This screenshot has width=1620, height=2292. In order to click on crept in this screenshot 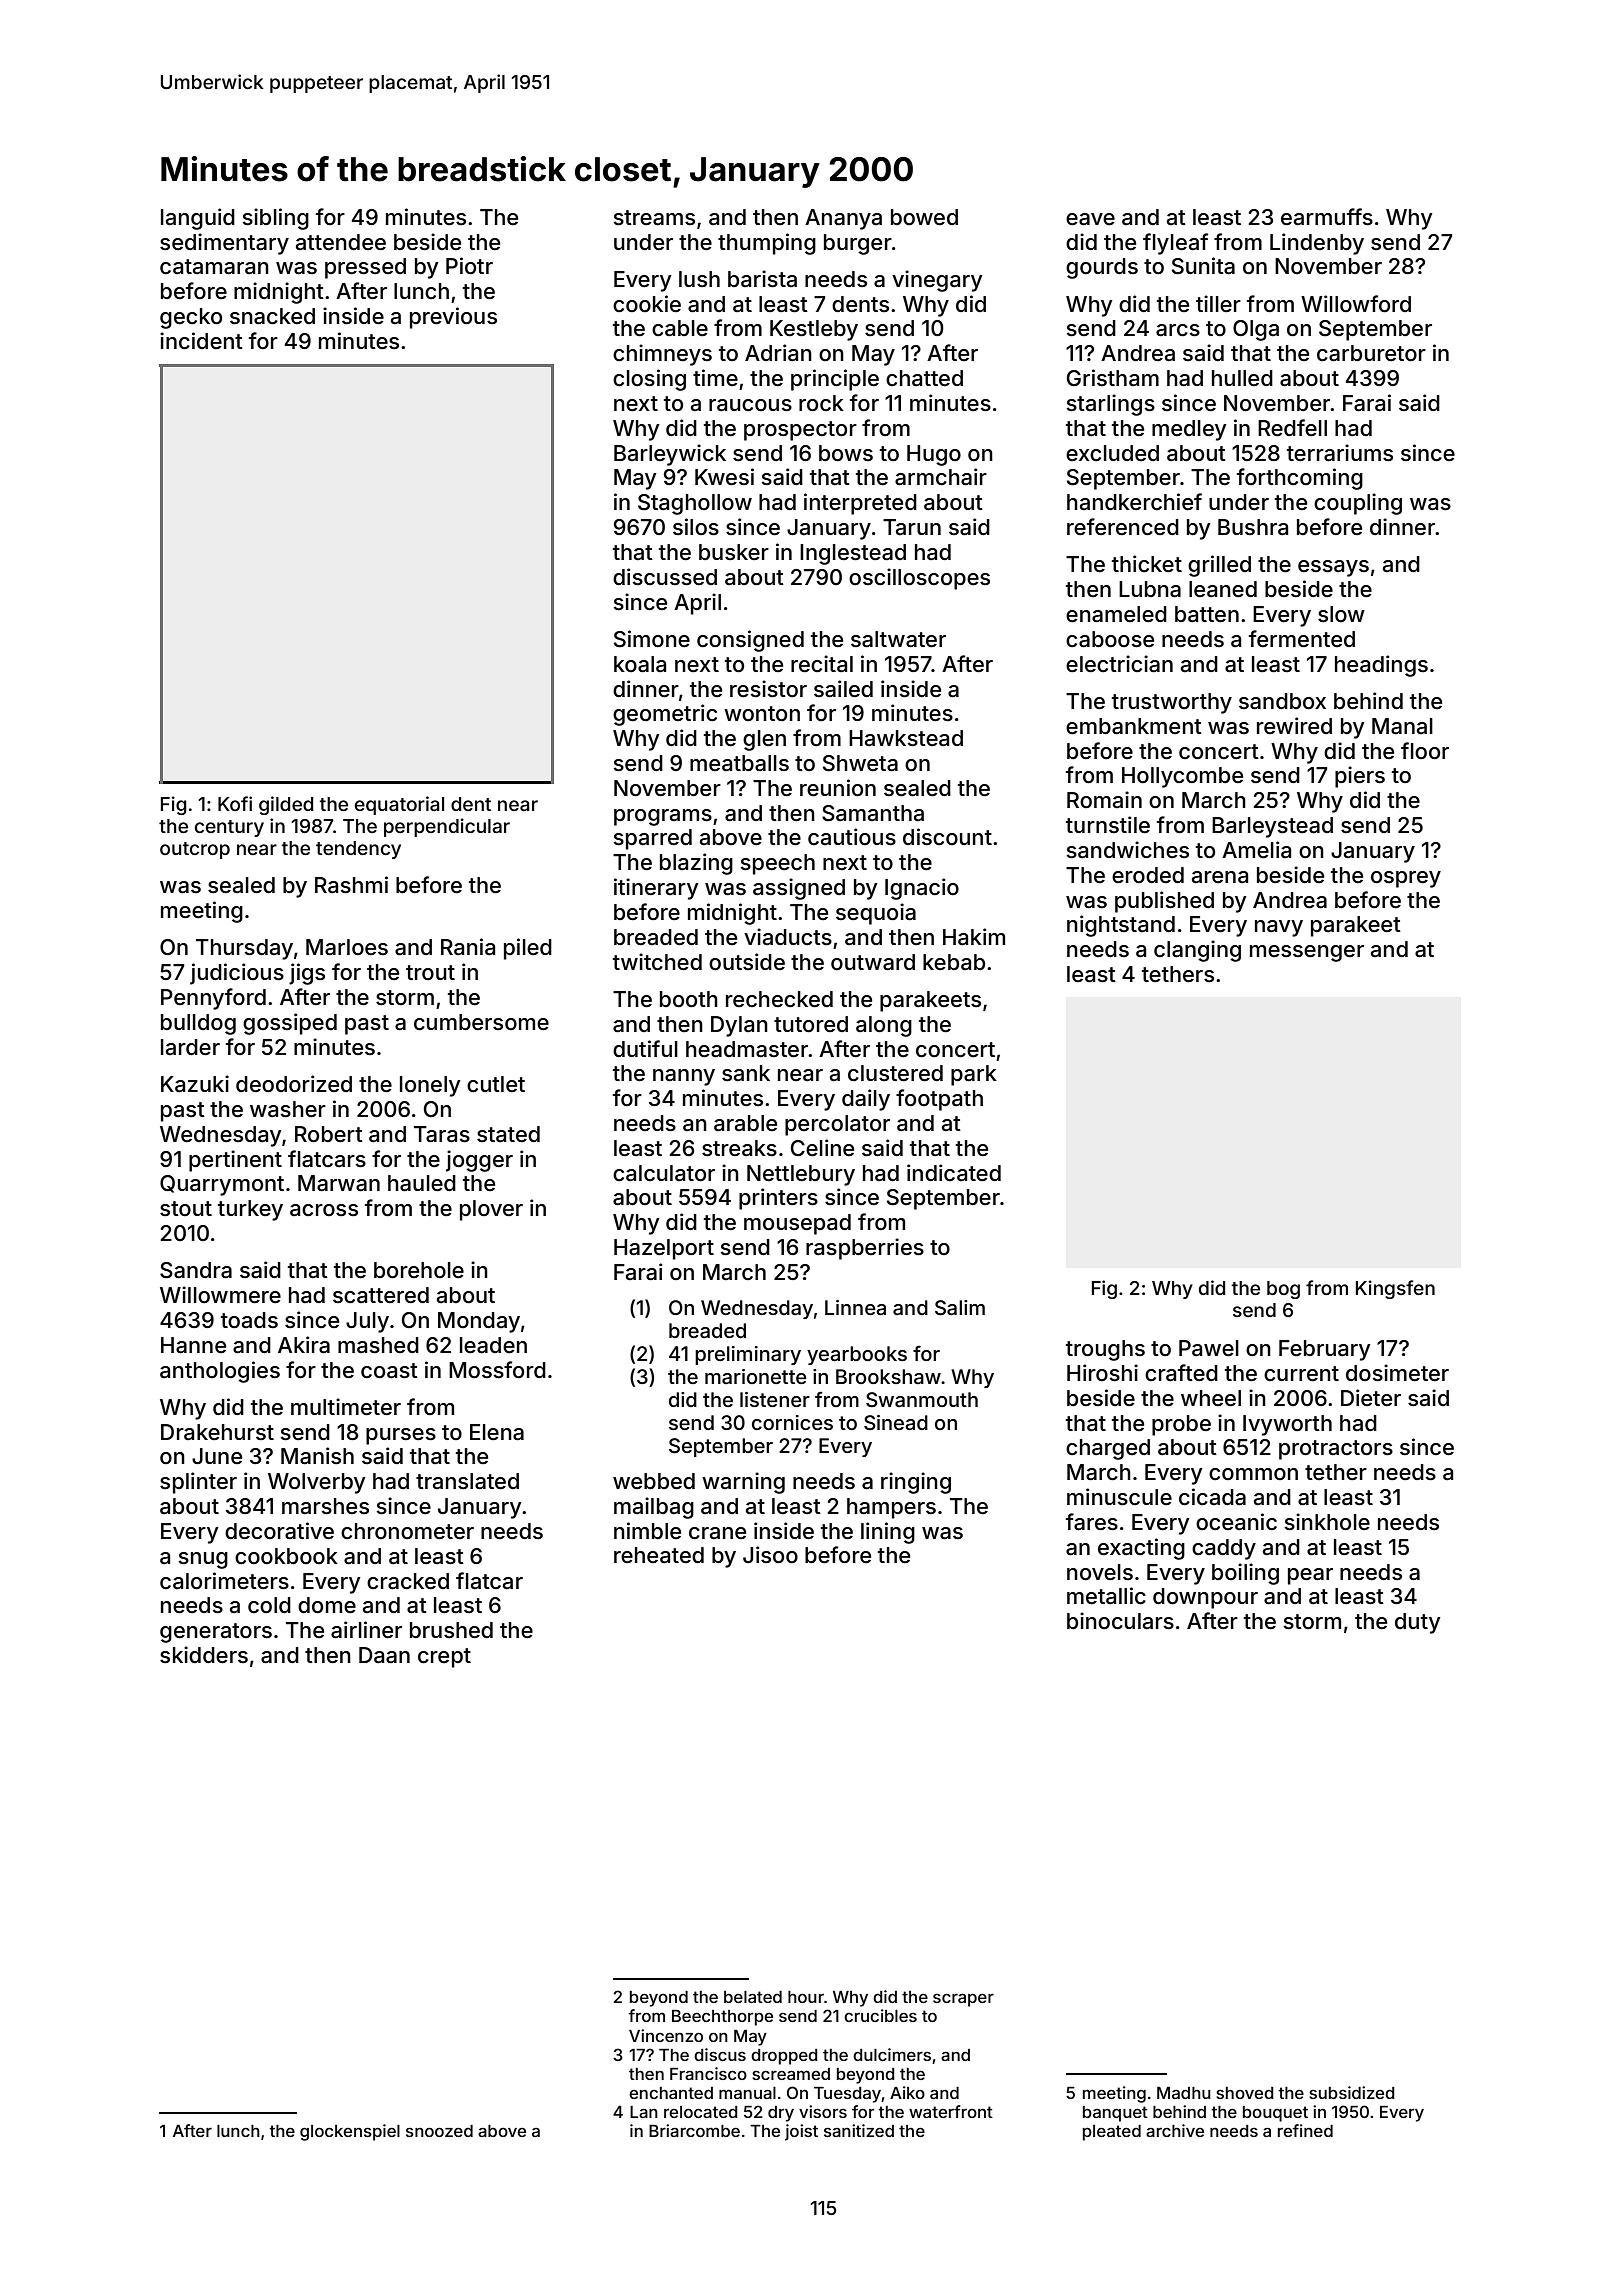, I will do `click(444, 1658)`.
